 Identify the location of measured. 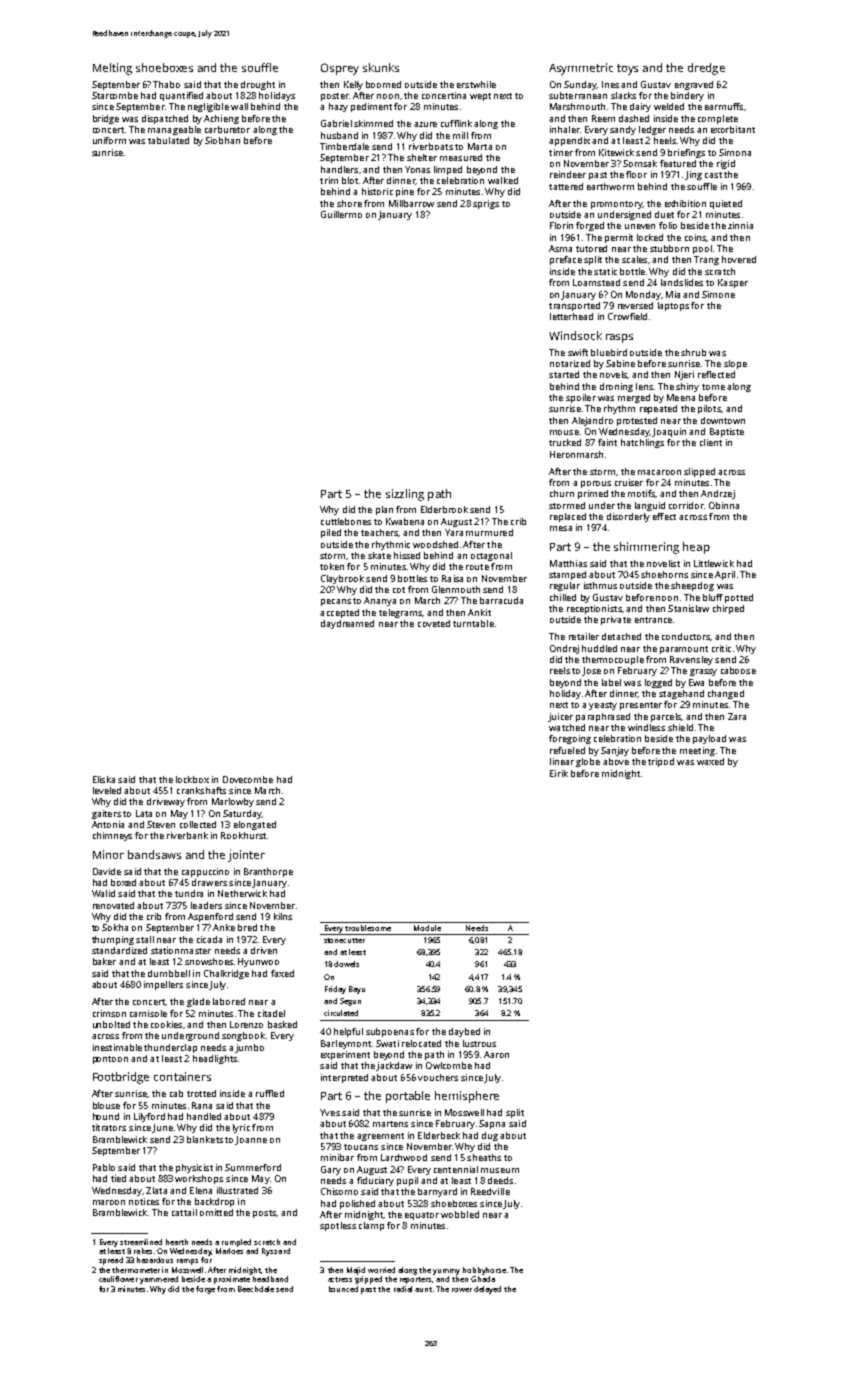
(461, 157).
